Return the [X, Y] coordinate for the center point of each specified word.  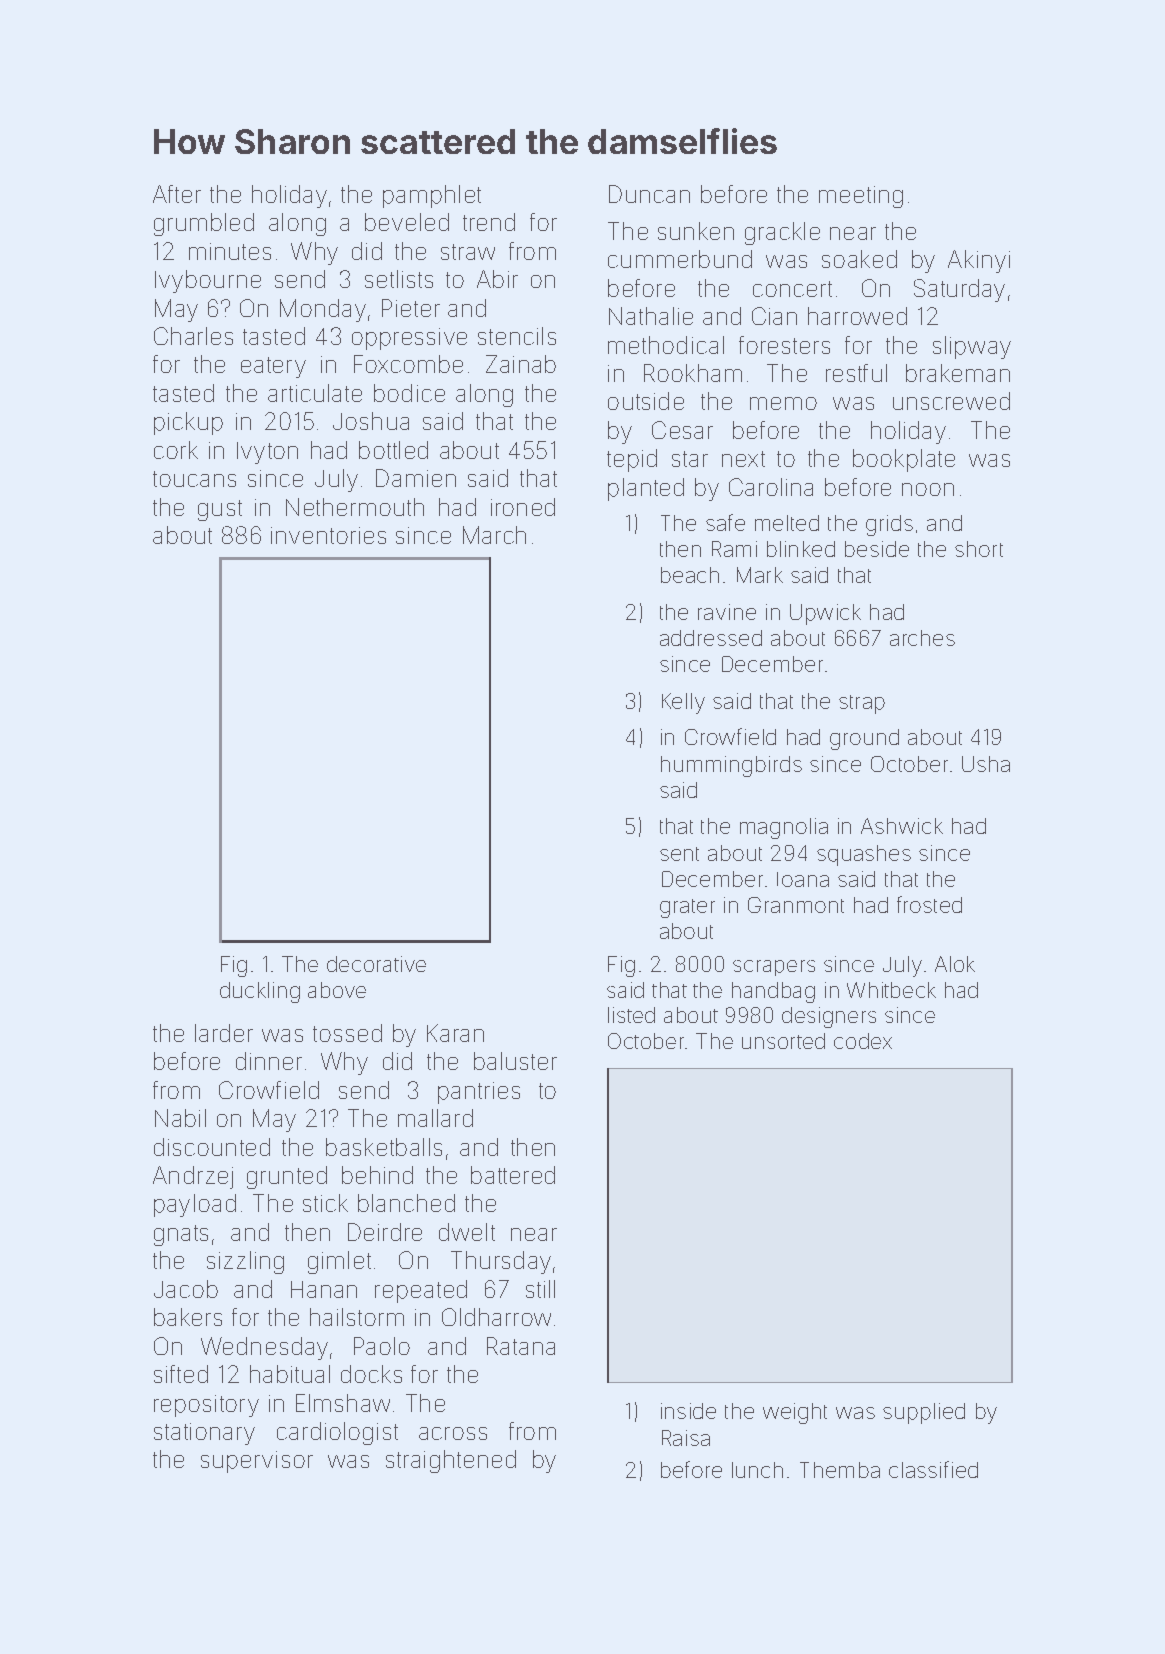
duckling [260, 992]
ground [864, 739]
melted [787, 523]
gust [220, 510]
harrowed [857, 316]
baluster [515, 1061]
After [177, 194]
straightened [451, 1461]
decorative [376, 964]
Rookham [693, 373]
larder [224, 1033]
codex [863, 1041]
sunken [696, 231]
